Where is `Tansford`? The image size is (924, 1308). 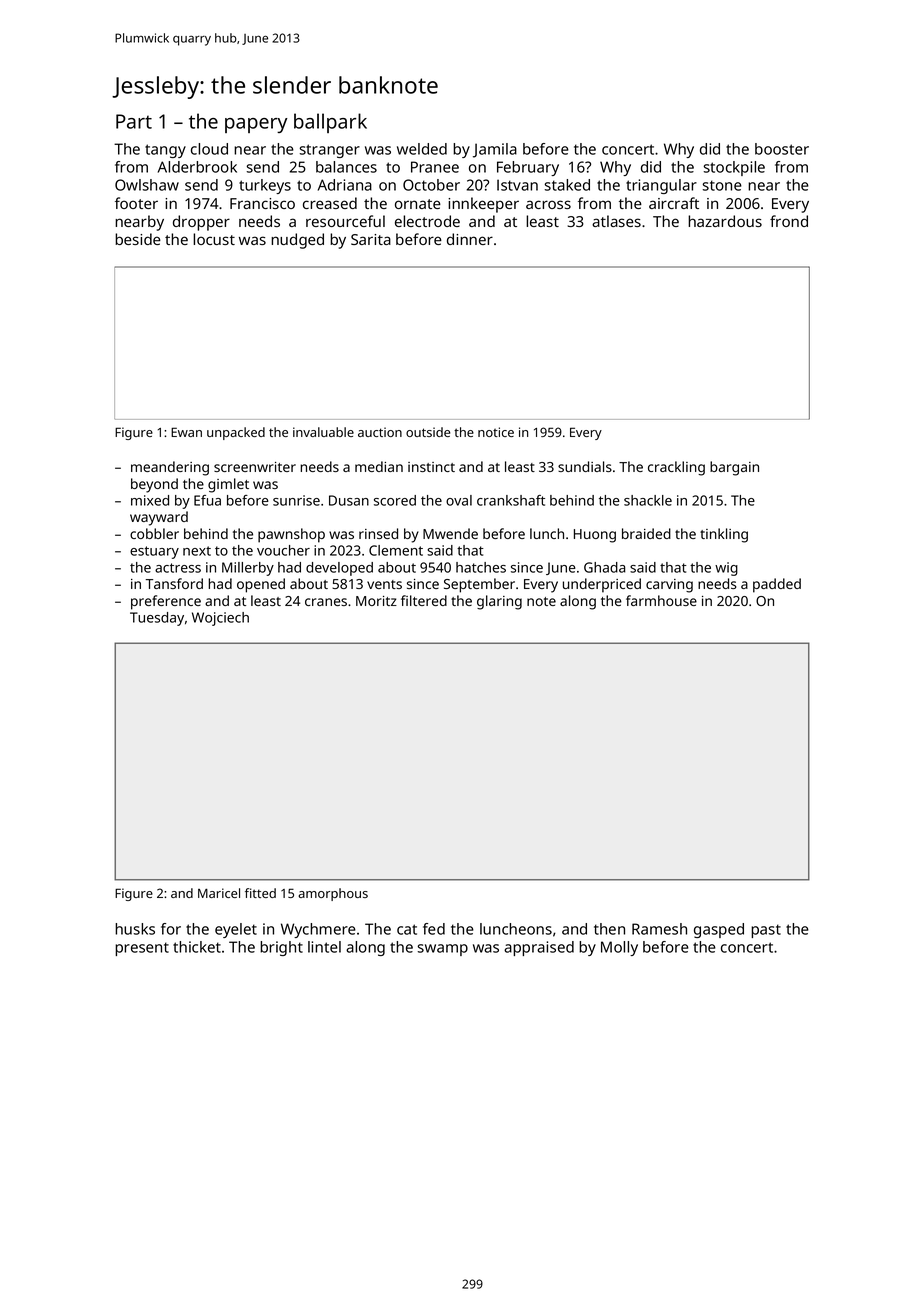 Tansford is located at coordinates (174, 583).
